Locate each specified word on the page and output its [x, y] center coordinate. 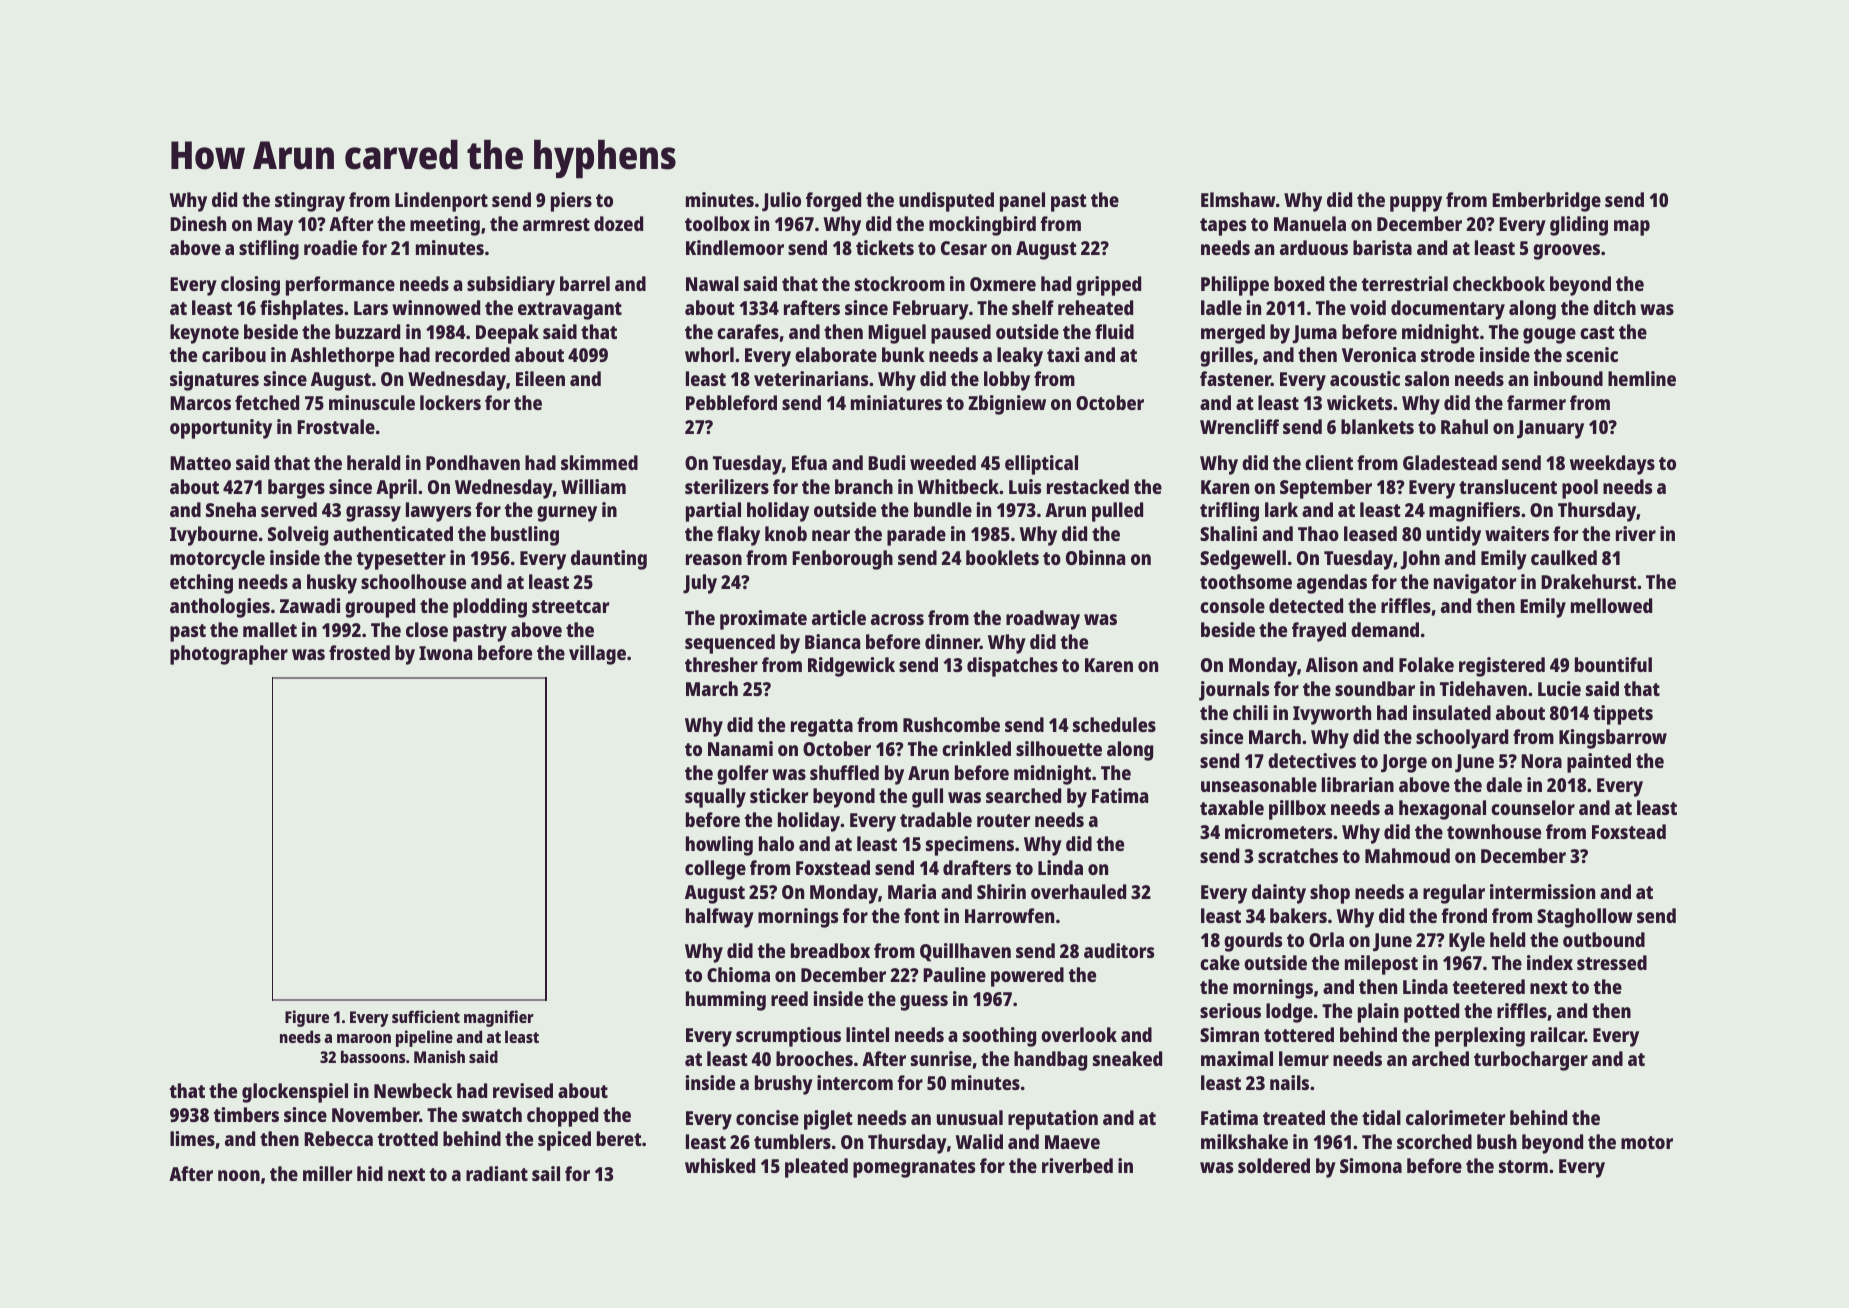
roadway [1043, 620]
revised [523, 1090]
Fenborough [842, 560]
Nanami [740, 748]
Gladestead [1450, 462]
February [931, 310]
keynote [204, 334]
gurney [567, 514]
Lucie [1559, 688]
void [1368, 307]
